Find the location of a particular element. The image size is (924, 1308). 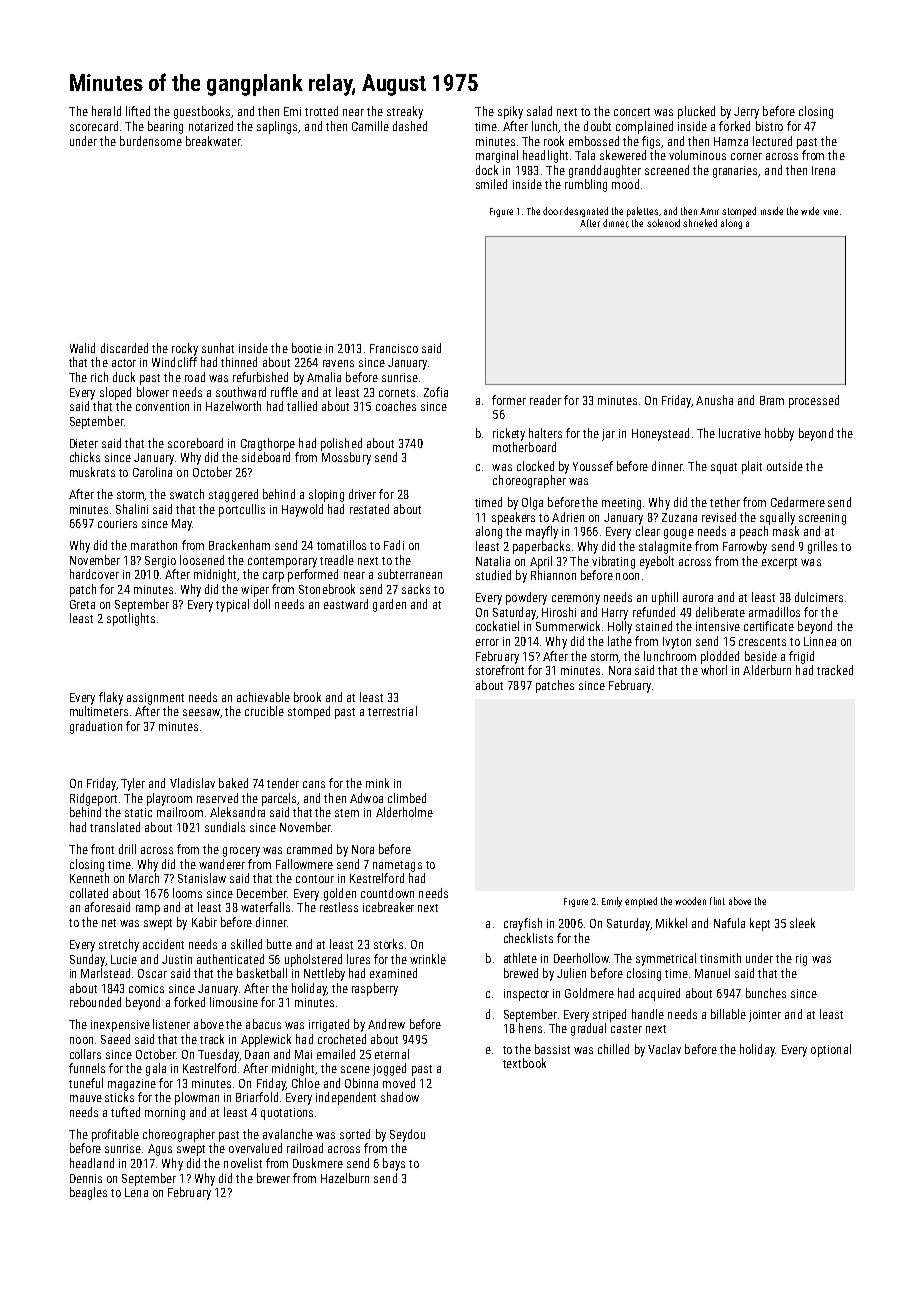

Irena is located at coordinates (823, 170).
